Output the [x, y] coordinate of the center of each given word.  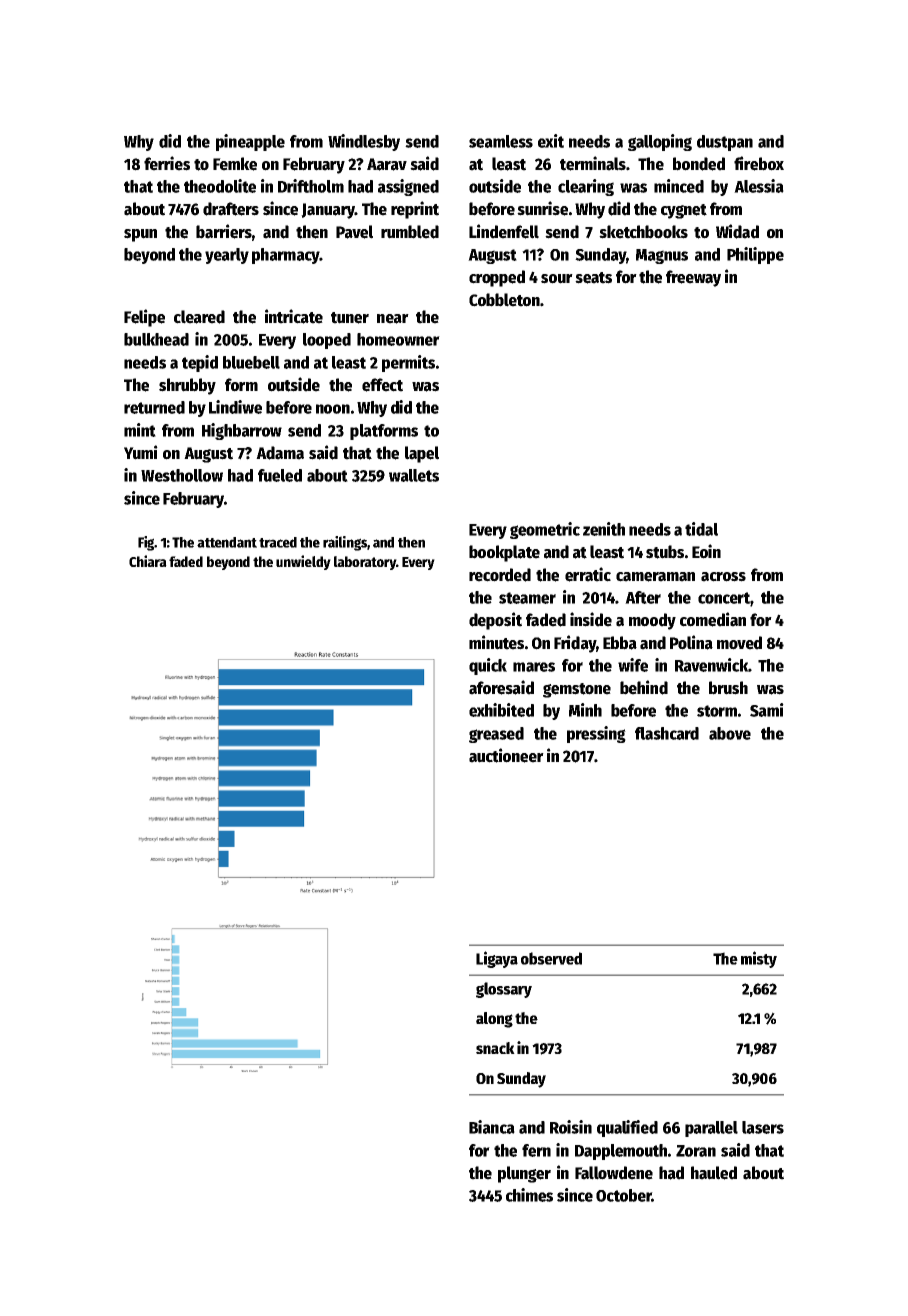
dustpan [725, 143]
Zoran [696, 1151]
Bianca [492, 1127]
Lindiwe [235, 407]
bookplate [504, 553]
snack [495, 1048]
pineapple [250, 142]
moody [652, 621]
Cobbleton [504, 300]
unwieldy [303, 562]
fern [536, 1150]
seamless [501, 141]
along [494, 1020]
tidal [701, 529]
